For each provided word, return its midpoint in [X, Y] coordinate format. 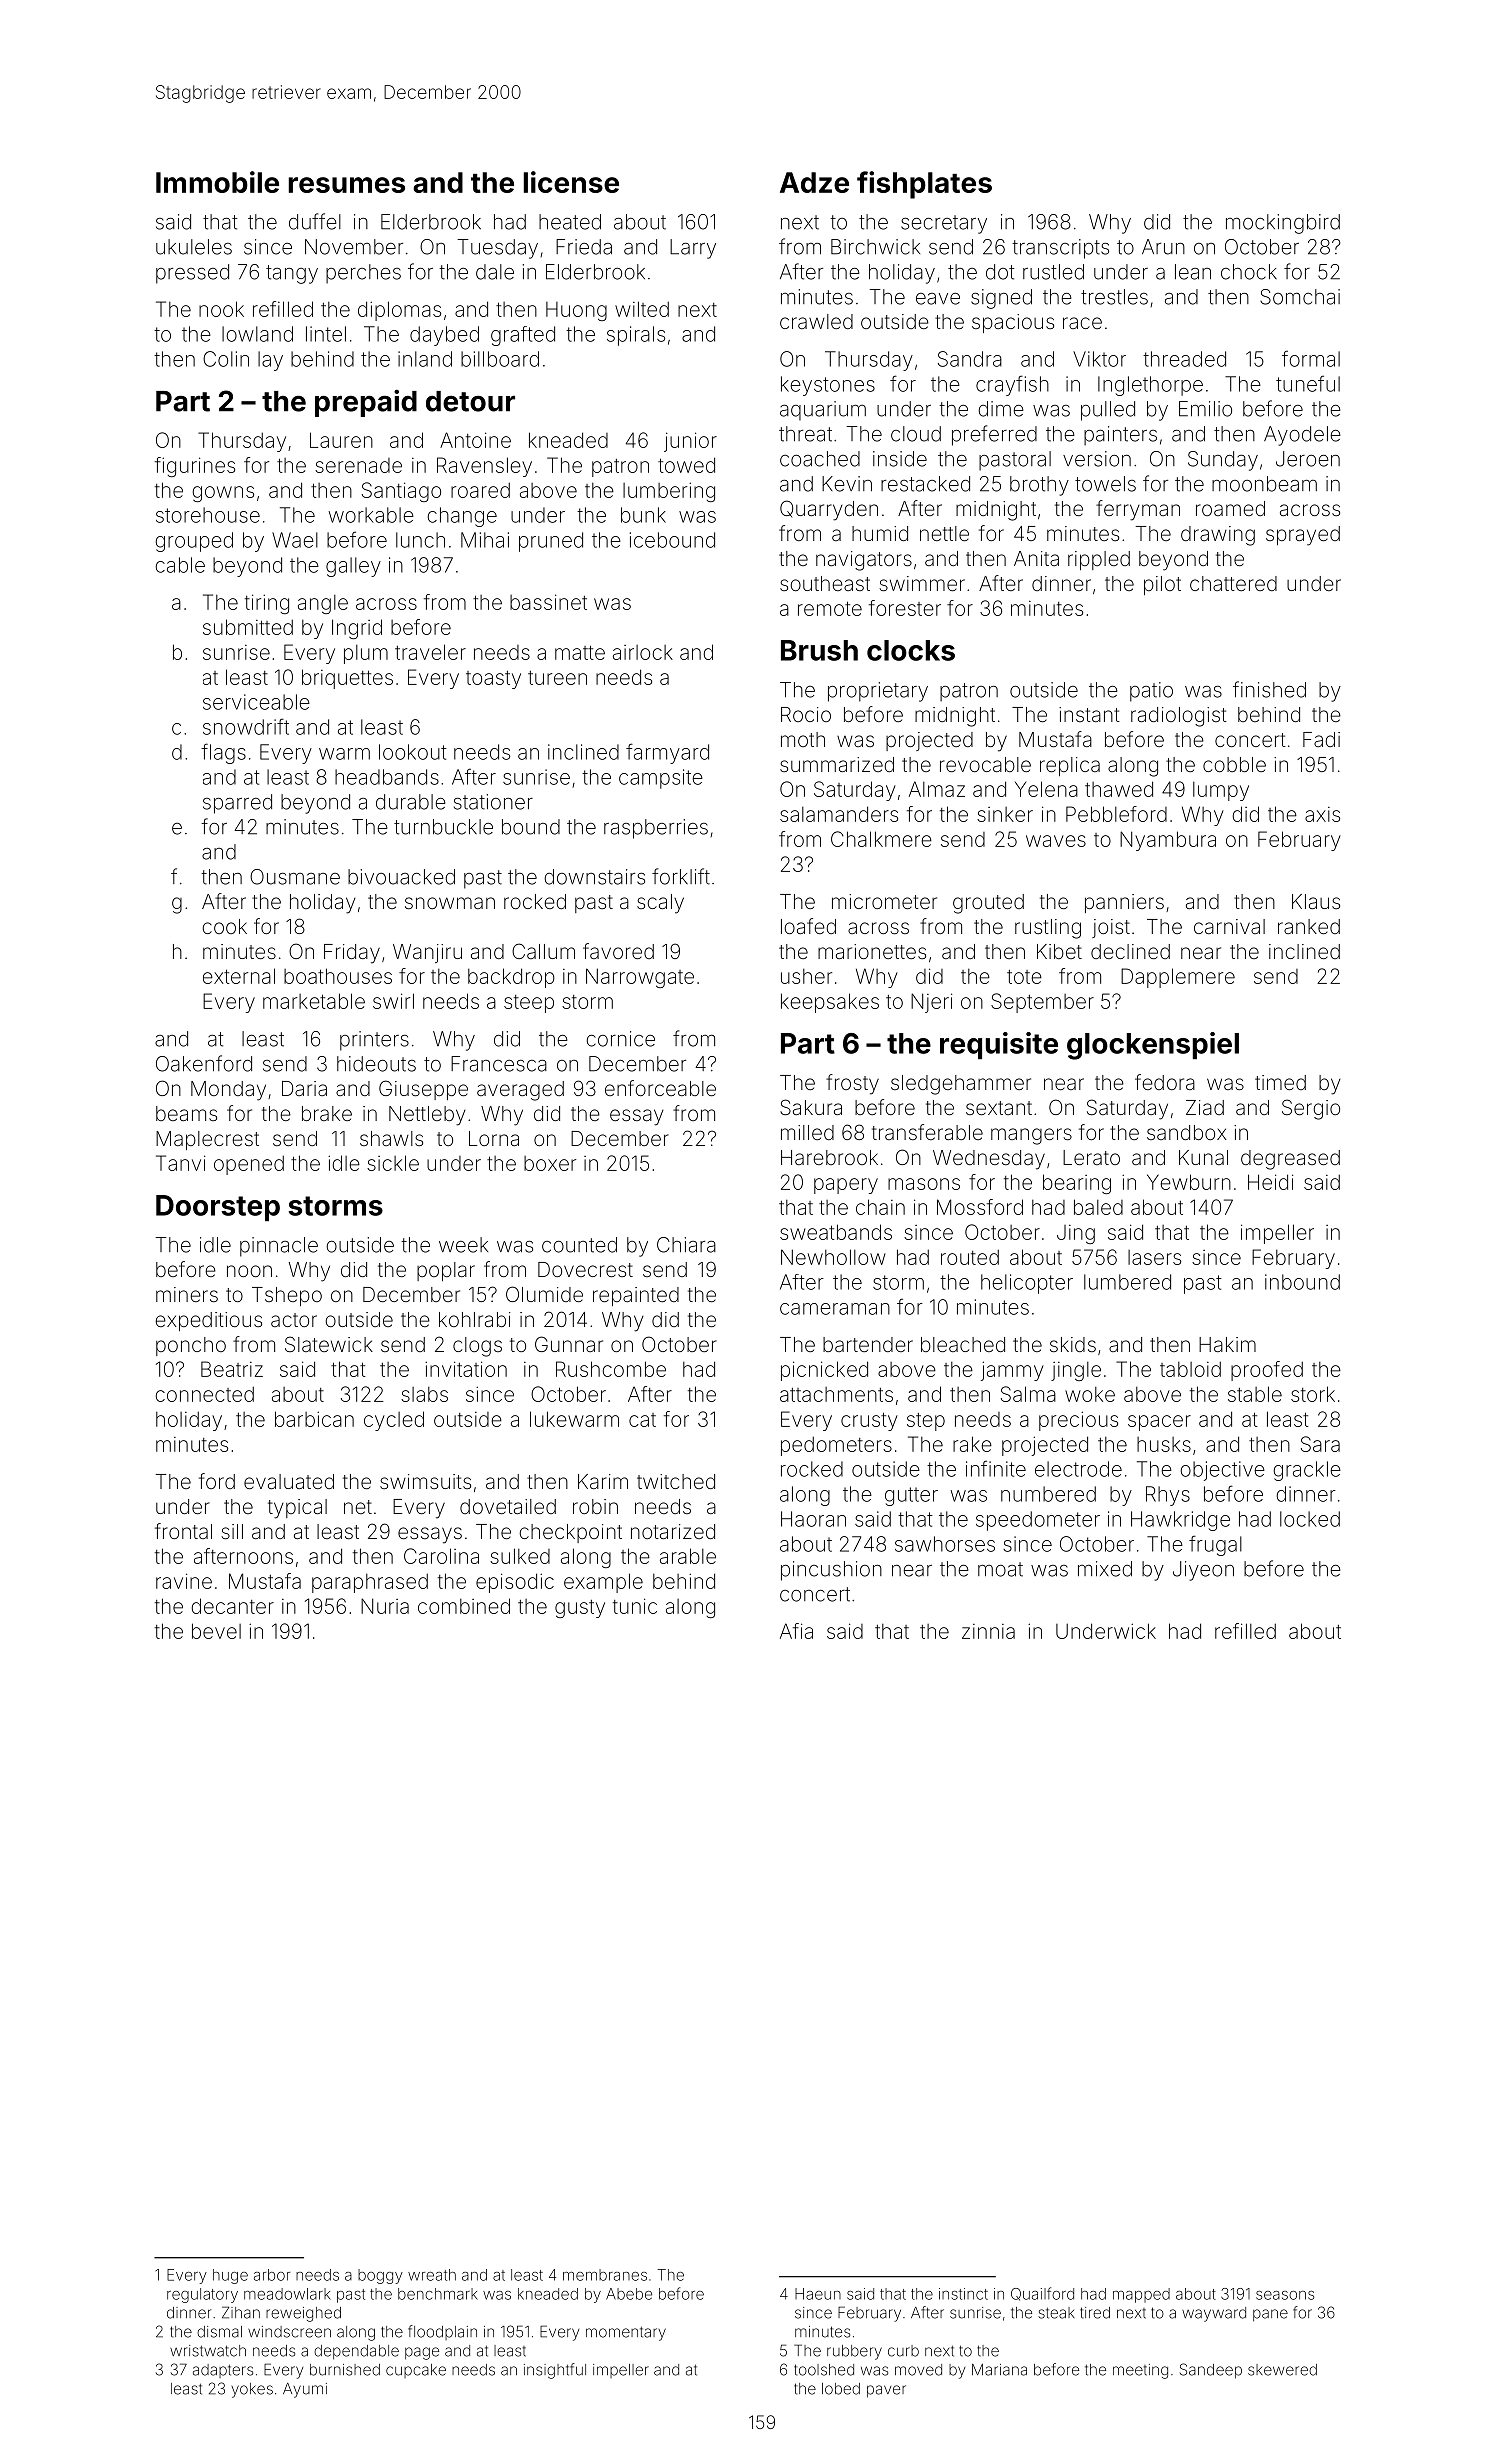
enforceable [660, 1088]
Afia [796, 1631]
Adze [814, 182]
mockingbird [1283, 224]
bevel [216, 1631]
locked [1310, 1519]
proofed [1267, 1371]
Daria [304, 1088]
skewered [1282, 2370]
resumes [346, 185]
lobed [841, 2389]
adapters [223, 2371]
